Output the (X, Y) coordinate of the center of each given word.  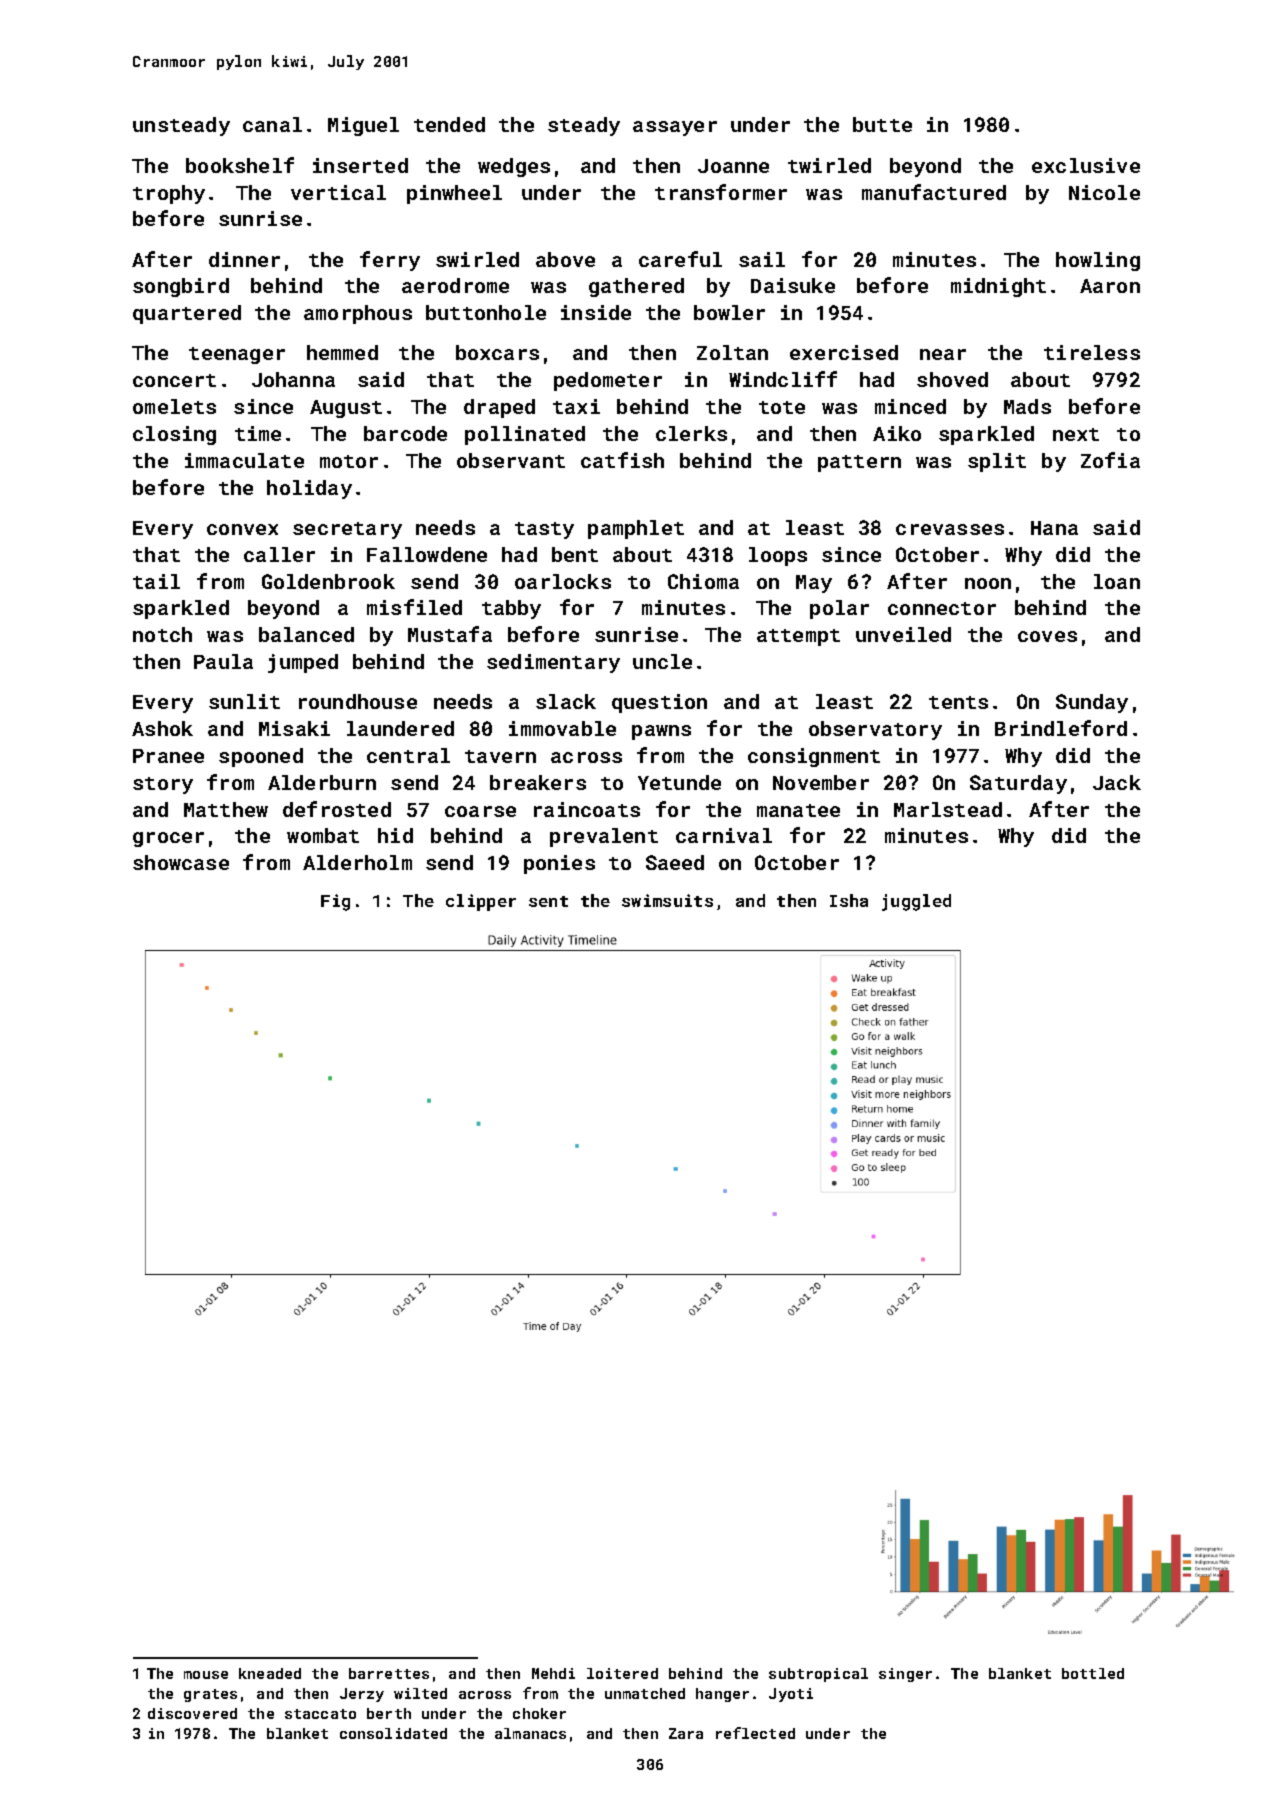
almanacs (530, 1733)
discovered (192, 1713)
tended (449, 124)
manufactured (934, 192)
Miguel (363, 126)
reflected (755, 1733)
